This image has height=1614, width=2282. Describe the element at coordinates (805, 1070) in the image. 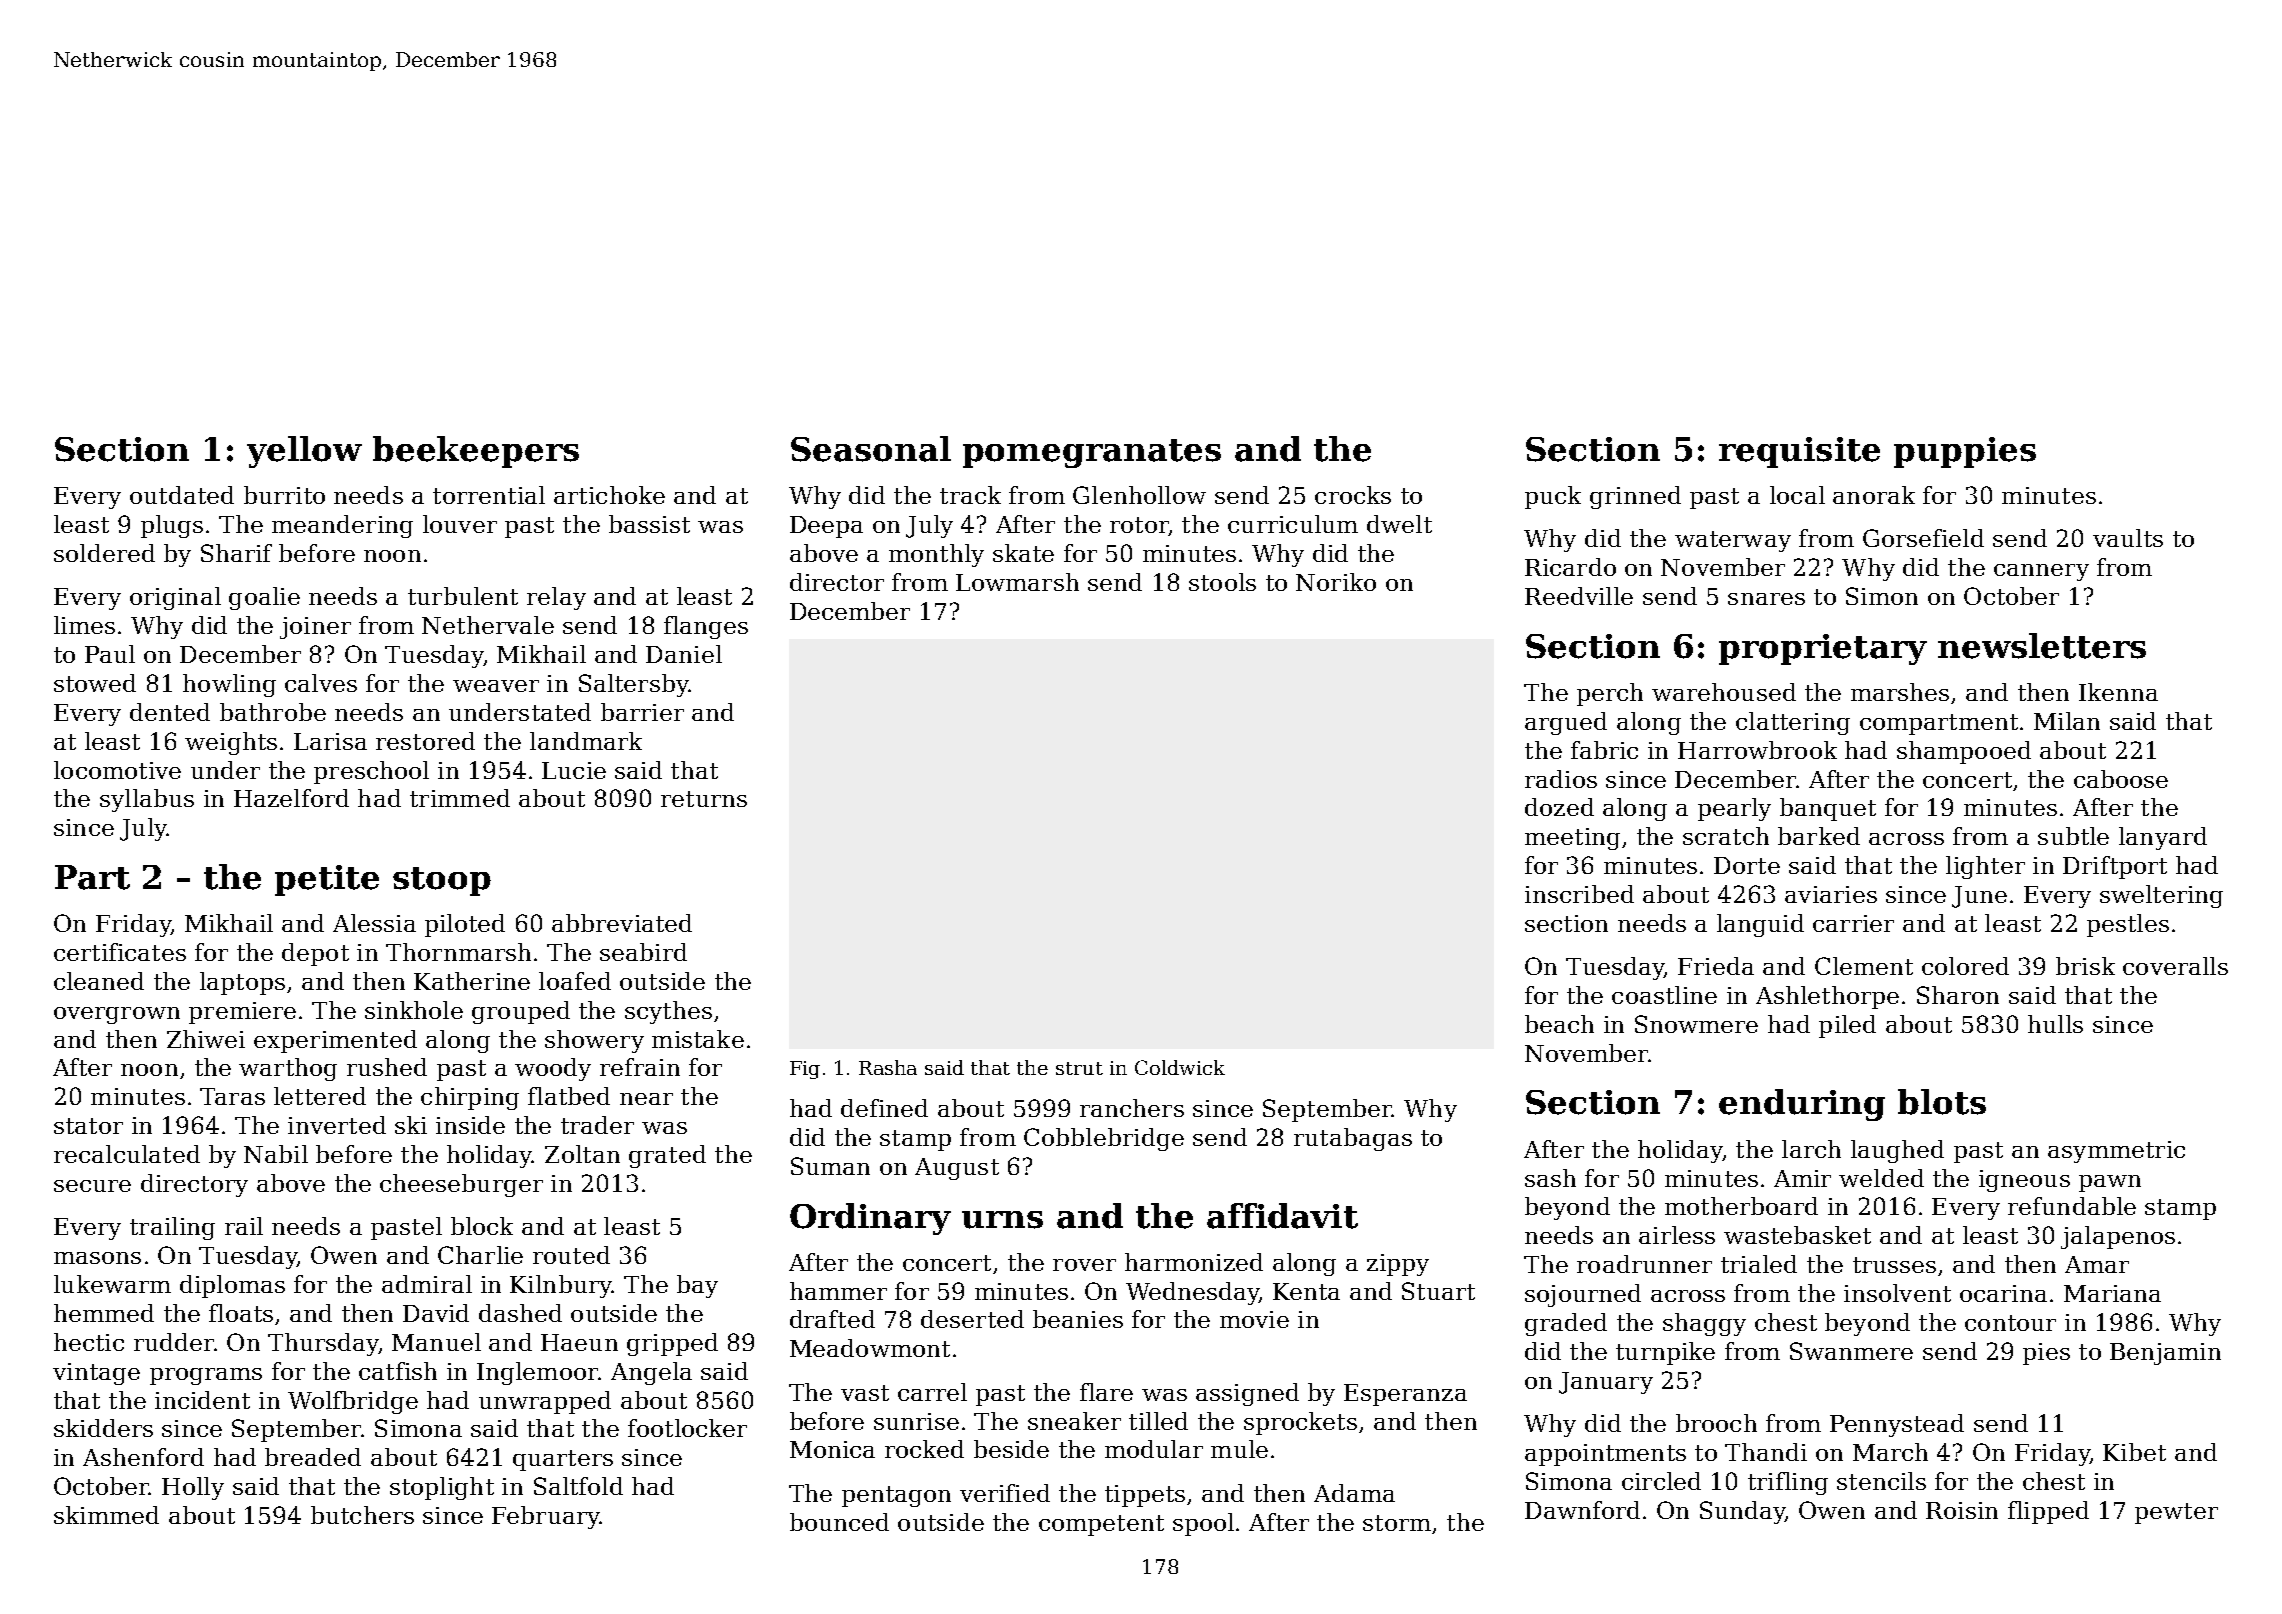

I see `Fig` at that location.
